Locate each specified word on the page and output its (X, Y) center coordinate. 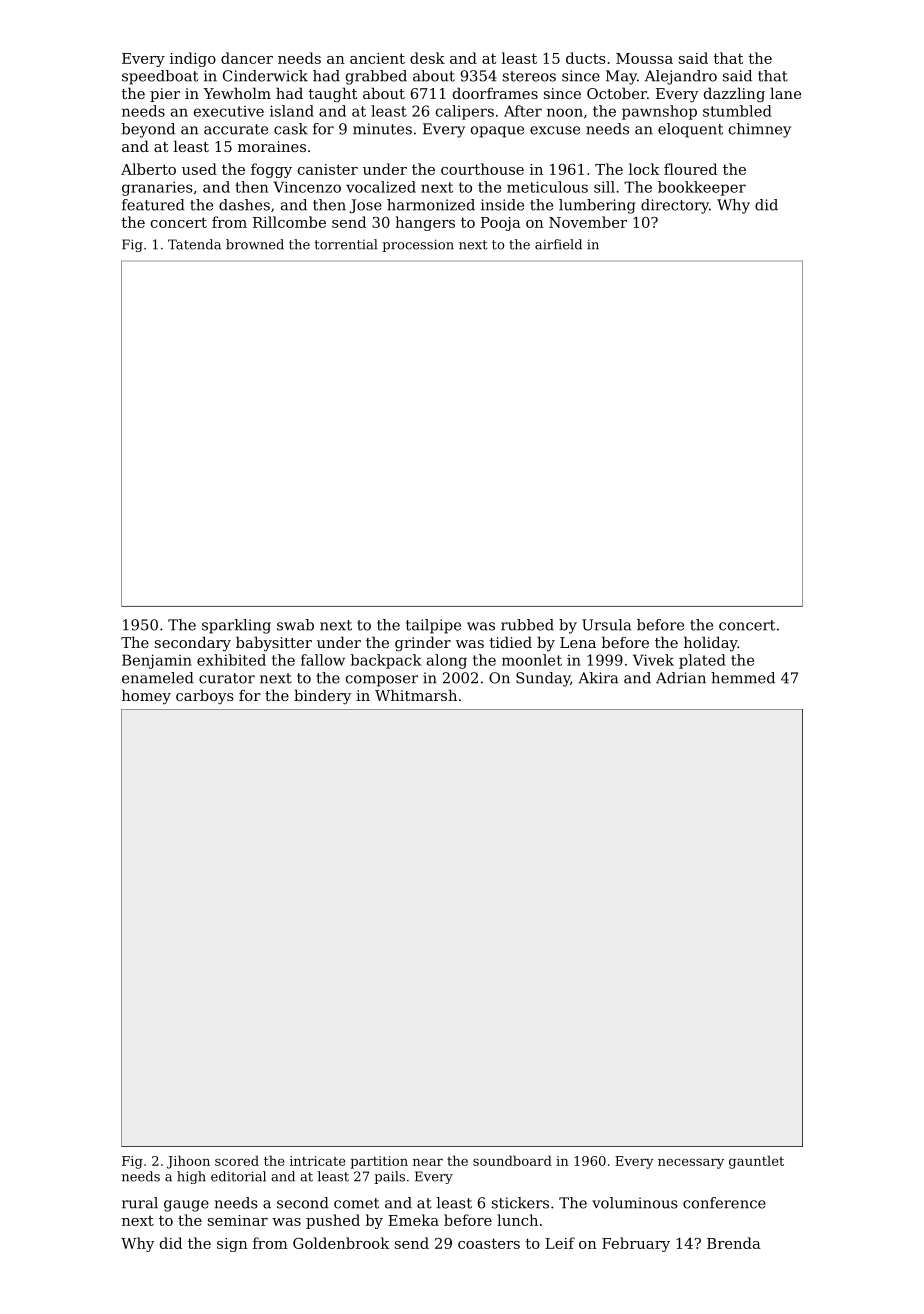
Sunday (543, 679)
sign (232, 1245)
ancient (377, 58)
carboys (205, 697)
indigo (193, 59)
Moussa (644, 58)
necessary (691, 1163)
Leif (560, 1243)
